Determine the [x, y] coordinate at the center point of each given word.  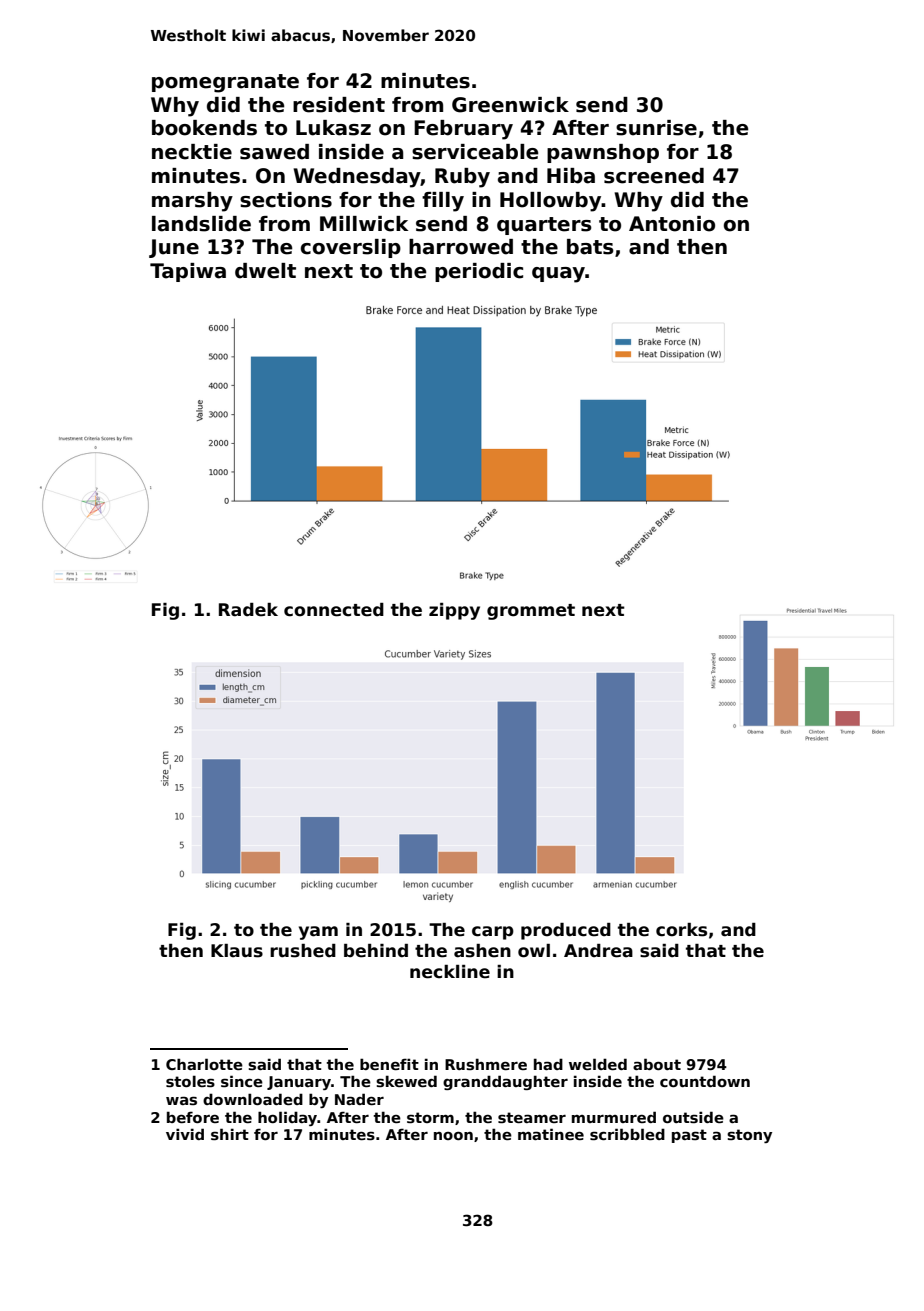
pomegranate [225, 83]
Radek [248, 610]
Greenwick [510, 105]
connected [334, 610]
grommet [531, 612]
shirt [230, 1134]
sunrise [656, 128]
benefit [389, 1064]
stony [749, 1136]
